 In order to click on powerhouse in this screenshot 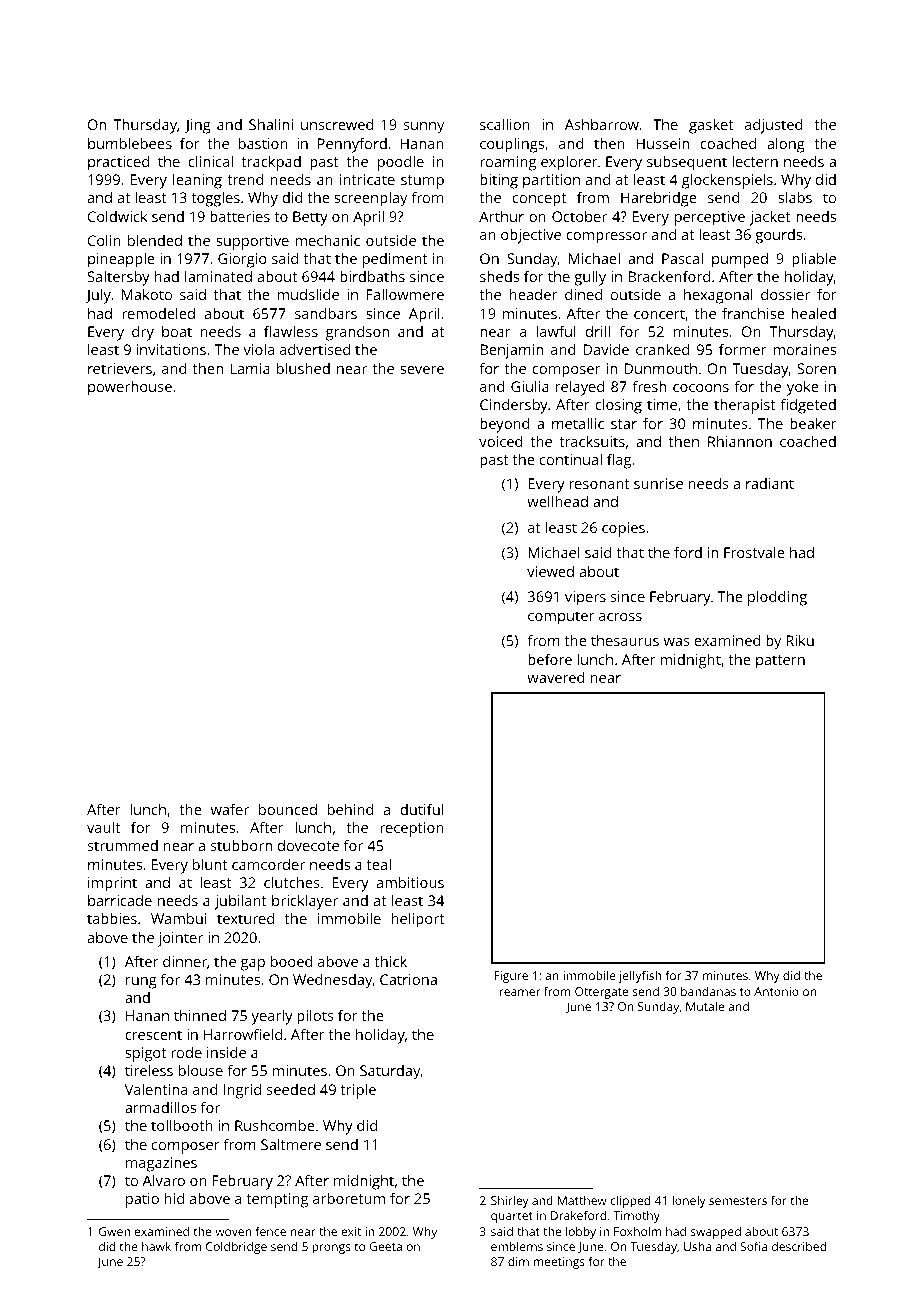, I will do `click(130, 388)`.
